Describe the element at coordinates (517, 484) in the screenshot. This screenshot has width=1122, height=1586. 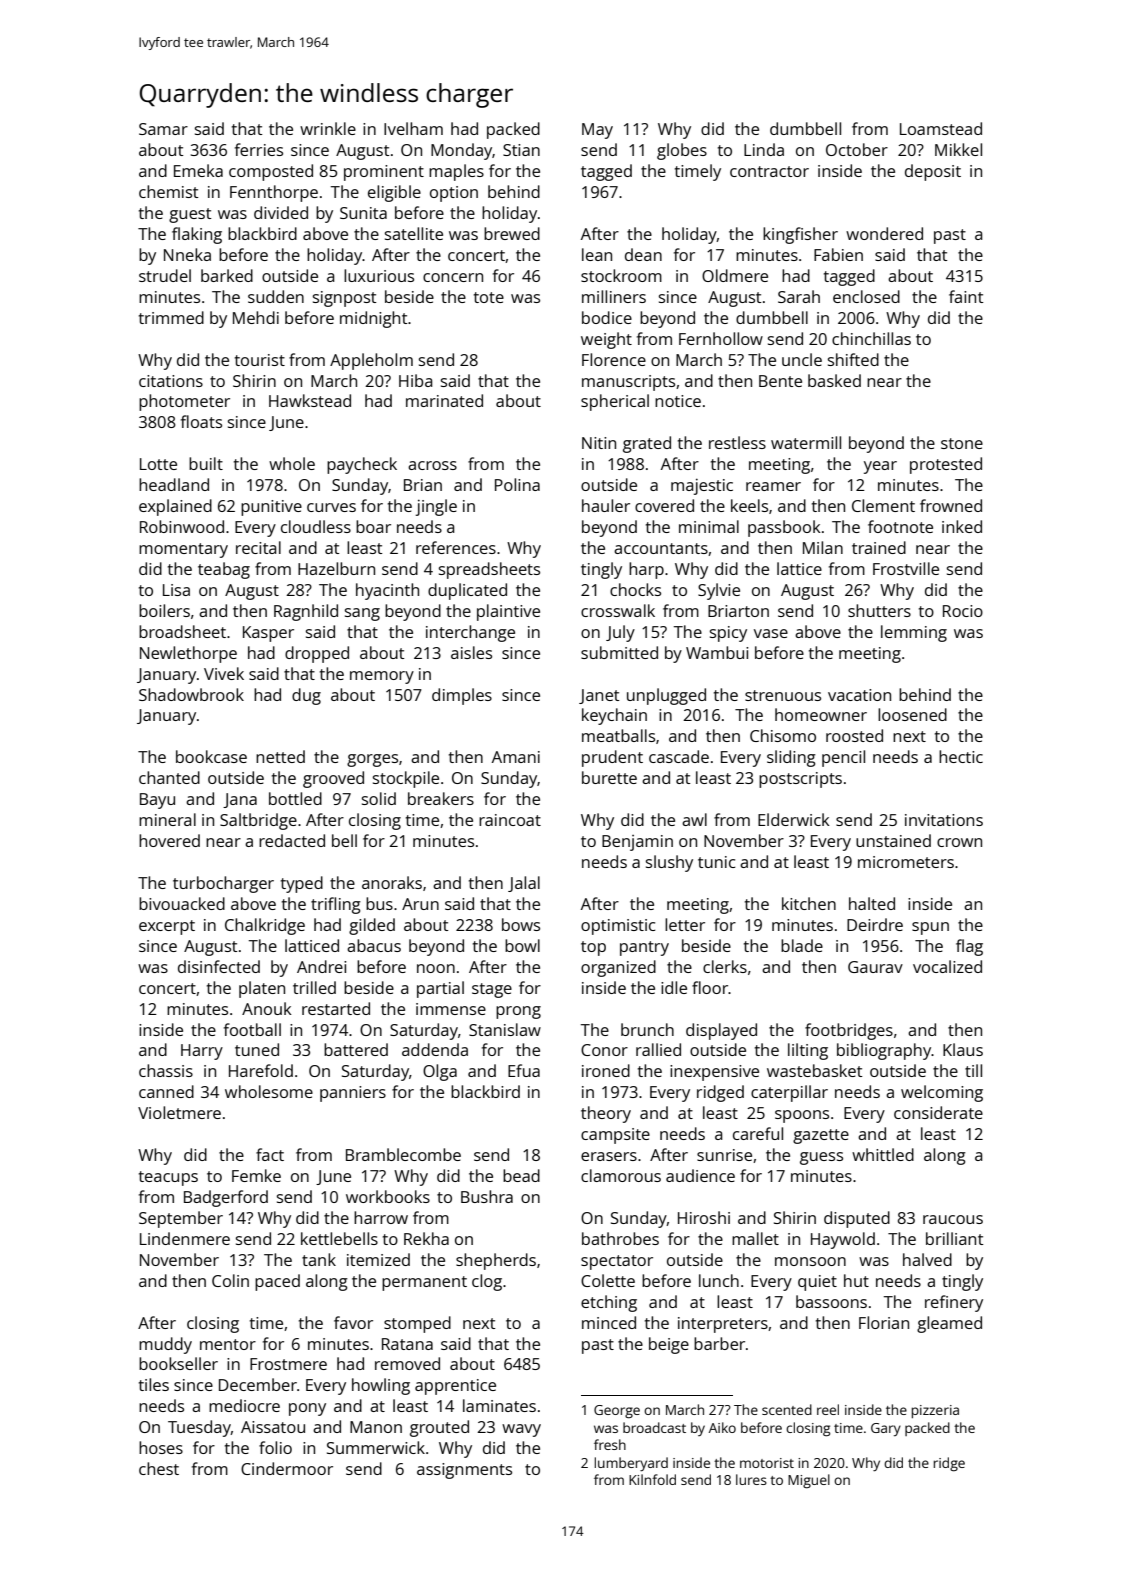
I see `Polina` at that location.
